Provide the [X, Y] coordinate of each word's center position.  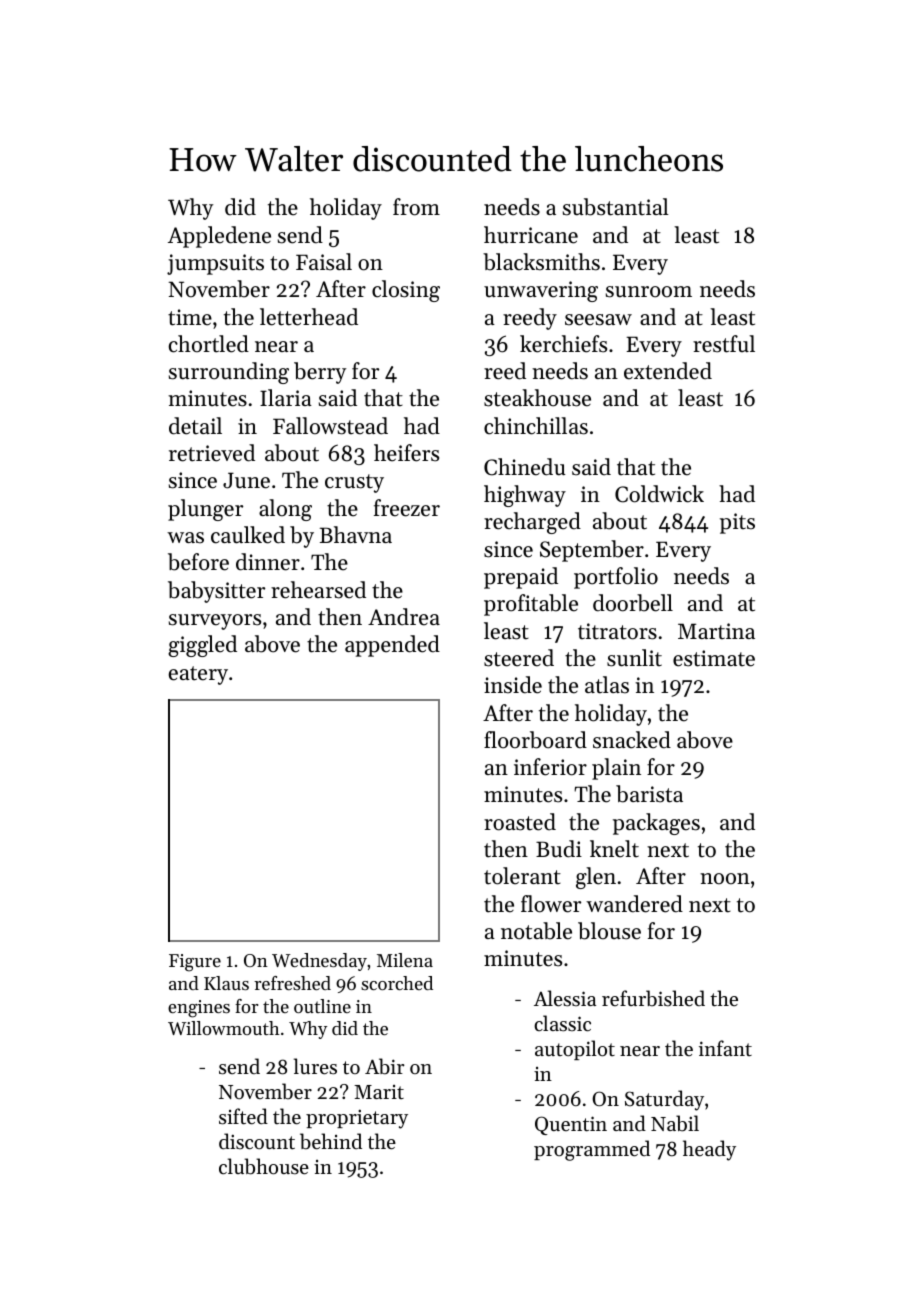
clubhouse [264, 1166]
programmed [592, 1150]
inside [513, 685]
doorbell [633, 603]
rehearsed [318, 590]
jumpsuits [215, 264]
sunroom [649, 292]
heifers [406, 453]
